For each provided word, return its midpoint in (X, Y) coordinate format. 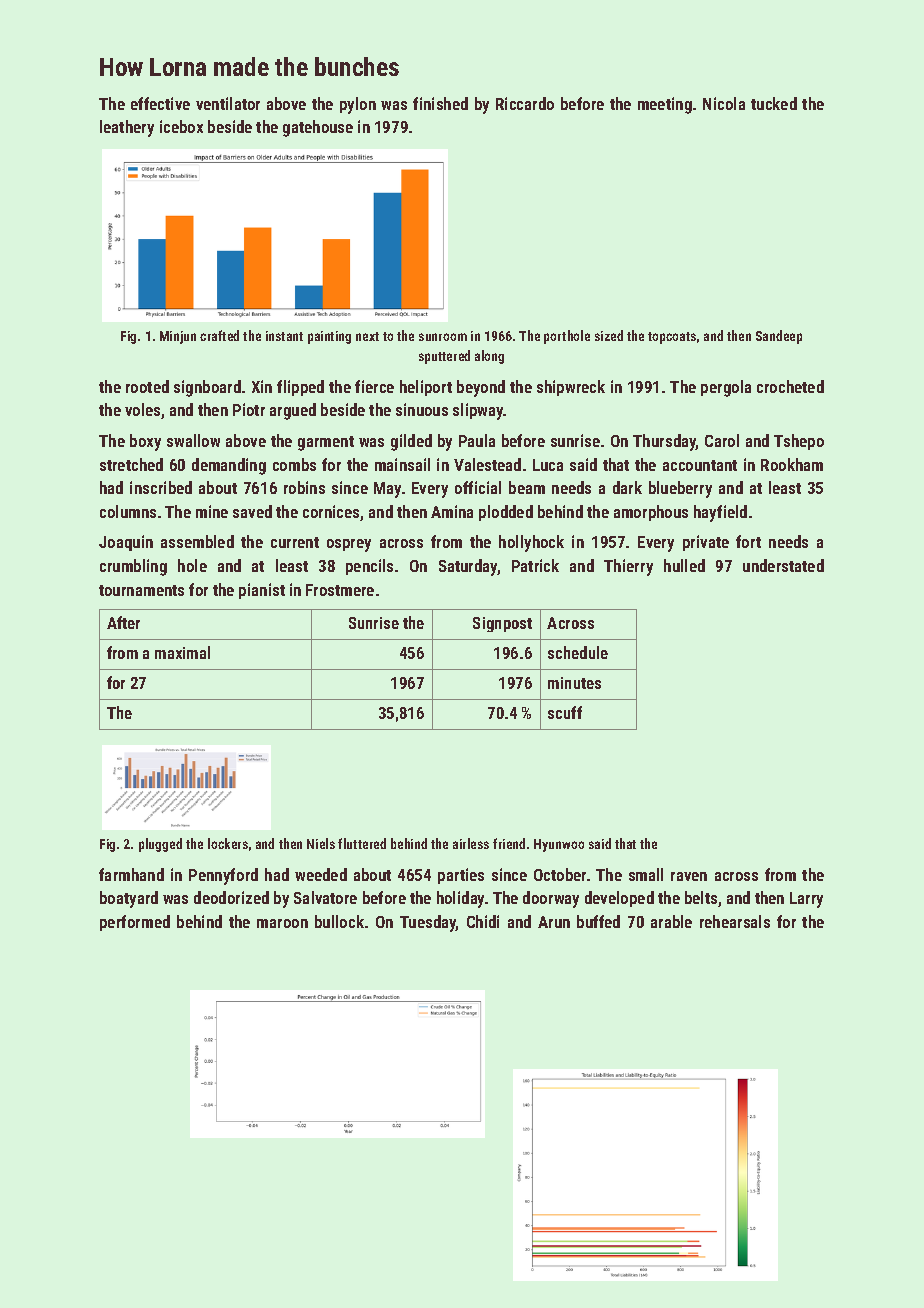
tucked (774, 103)
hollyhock (531, 543)
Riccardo (525, 103)
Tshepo (799, 442)
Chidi (483, 921)
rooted (147, 386)
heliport (426, 388)
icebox (181, 126)
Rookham (792, 464)
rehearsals (735, 921)
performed (135, 923)
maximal (182, 652)
